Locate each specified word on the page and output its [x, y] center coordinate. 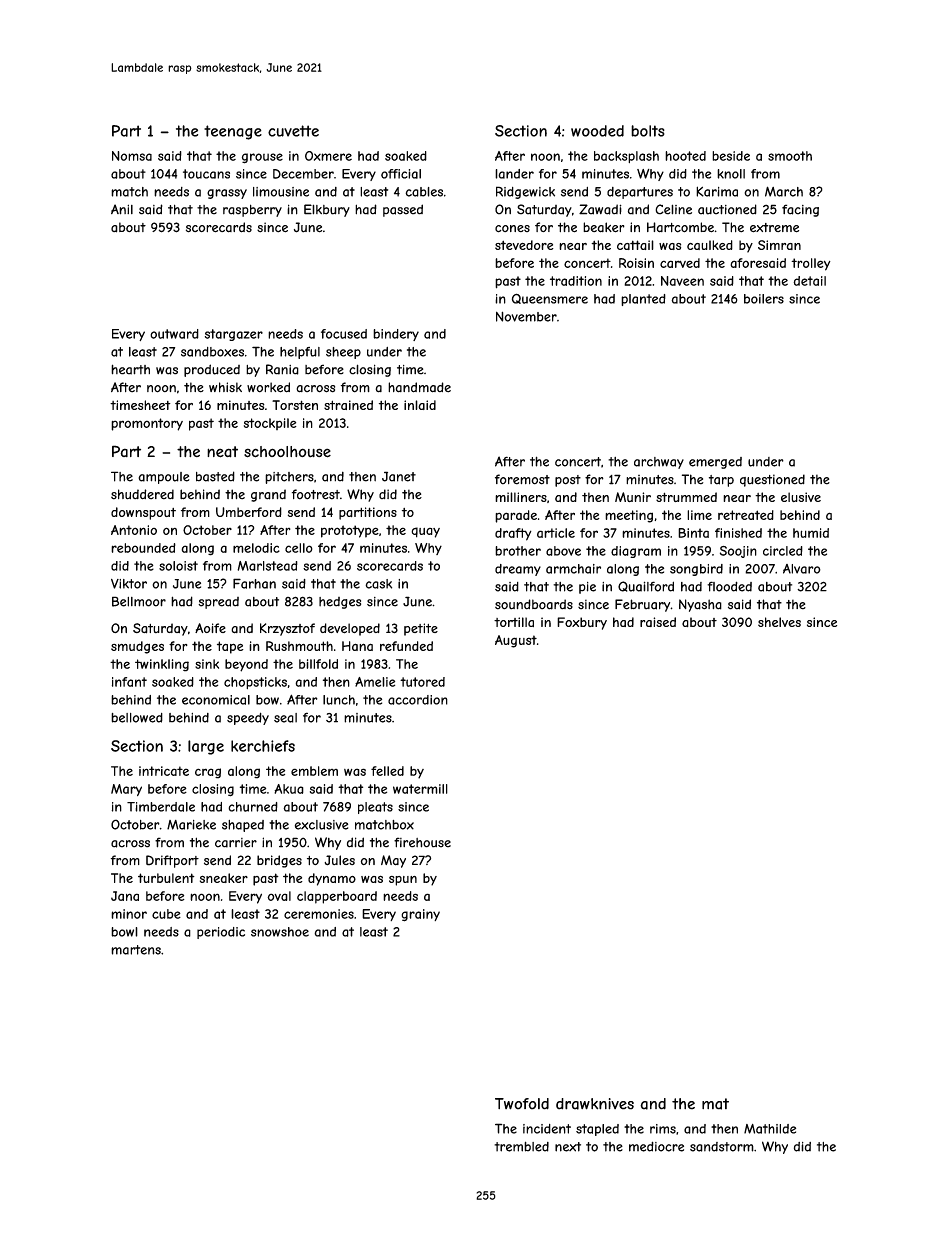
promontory [147, 424]
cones [512, 229]
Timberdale [161, 807]
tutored [422, 682]
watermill [420, 789]
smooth [790, 156]
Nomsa [132, 156]
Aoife [210, 628]
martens [136, 950]
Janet [399, 476]
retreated [746, 515]
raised [658, 622]
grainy [420, 915]
